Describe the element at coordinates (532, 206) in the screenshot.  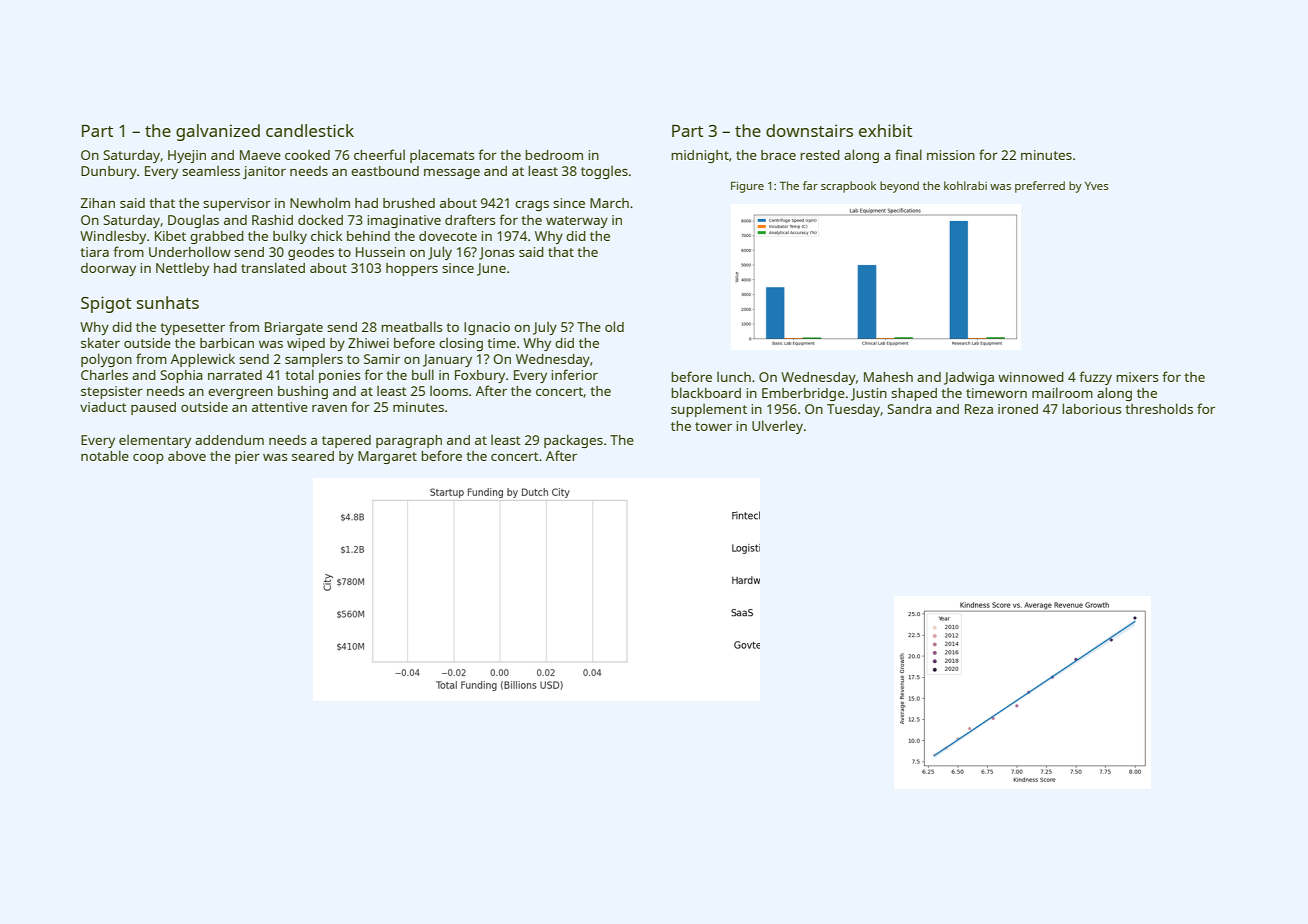
I see `crags` at that location.
